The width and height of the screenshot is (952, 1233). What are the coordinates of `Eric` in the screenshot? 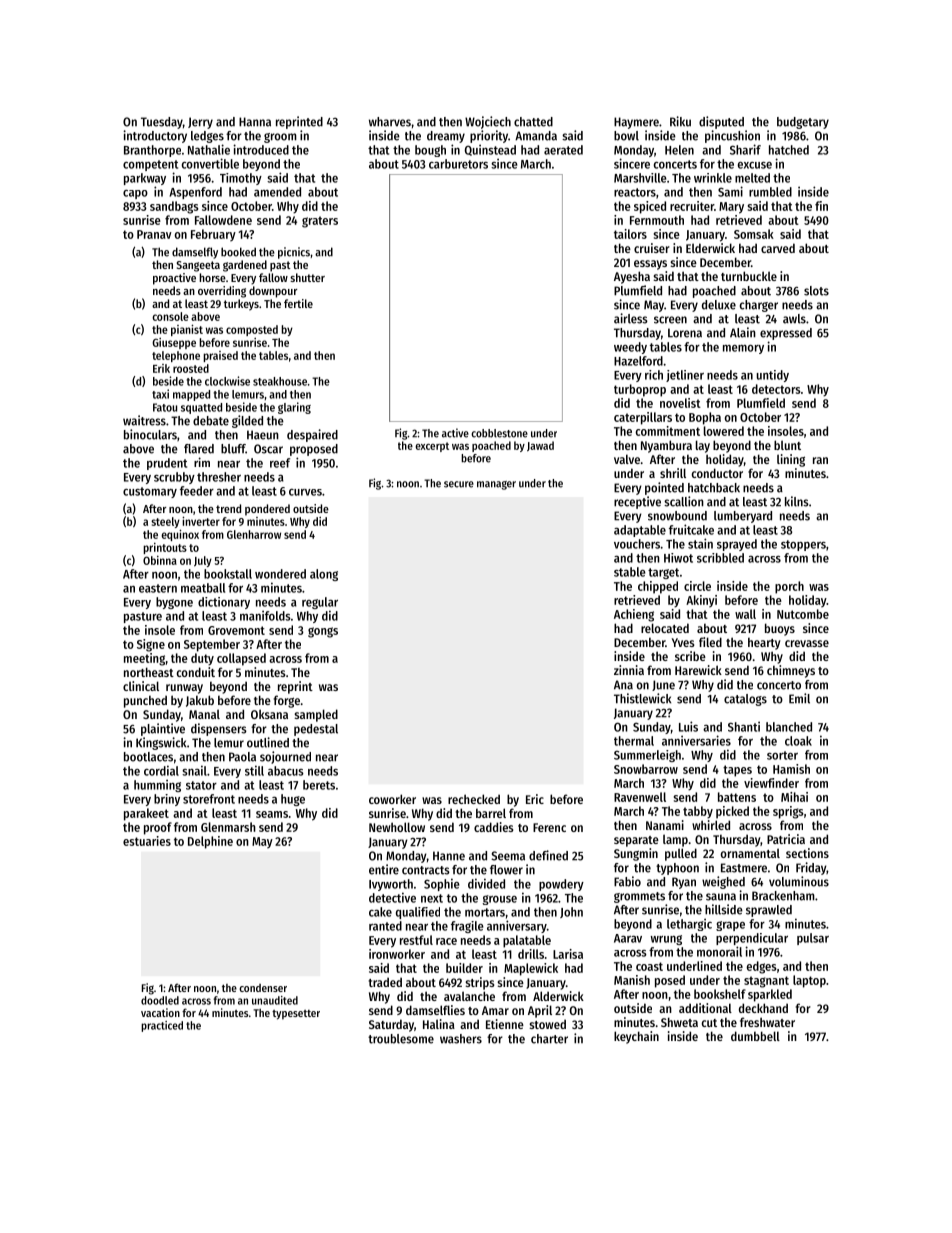 It's located at (535, 799).
